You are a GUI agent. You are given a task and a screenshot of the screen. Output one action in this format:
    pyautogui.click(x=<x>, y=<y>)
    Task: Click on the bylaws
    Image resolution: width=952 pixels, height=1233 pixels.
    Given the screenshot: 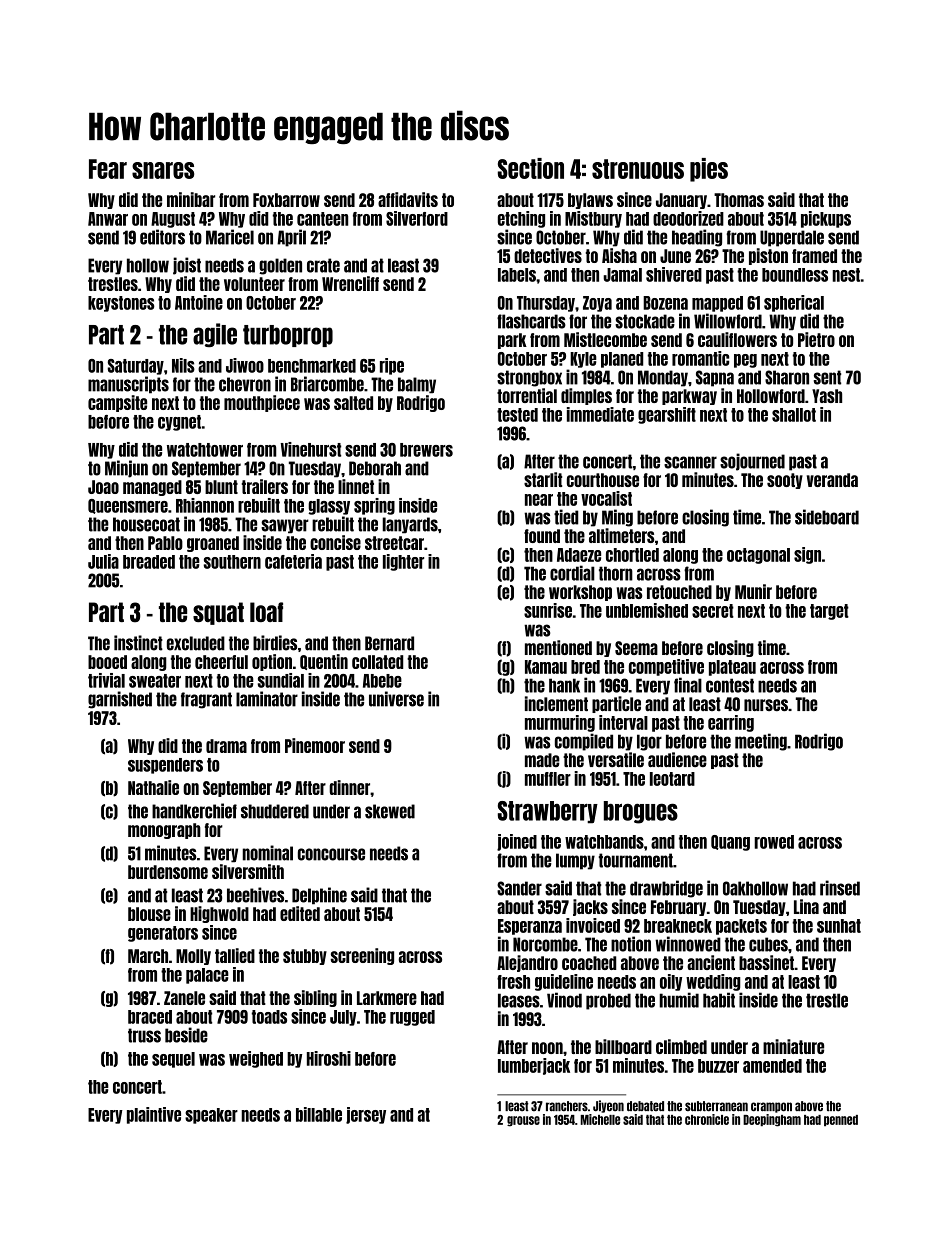 What is the action you would take?
    pyautogui.click(x=590, y=201)
